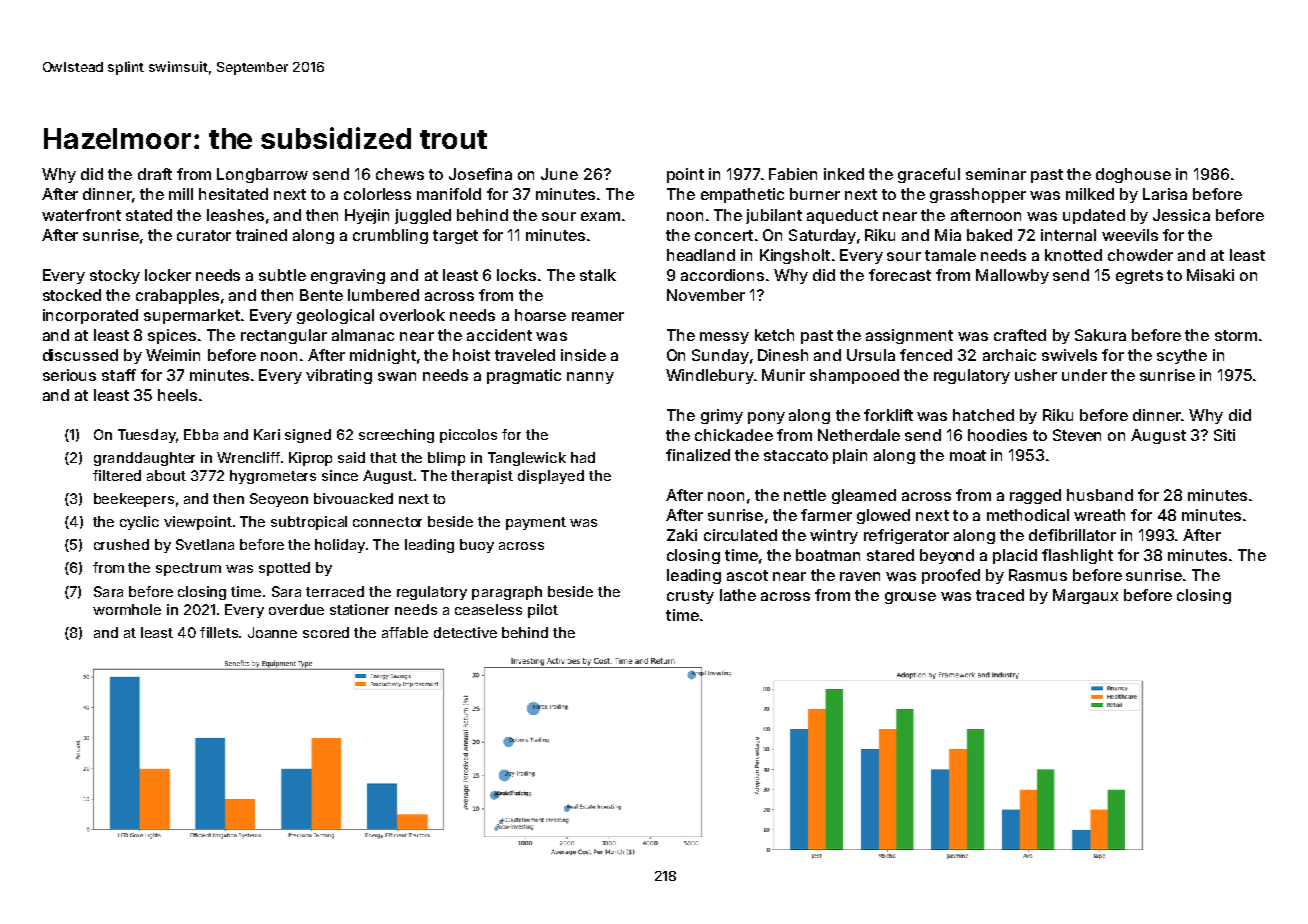 The image size is (1308, 924). I want to click on milked, so click(1090, 194).
